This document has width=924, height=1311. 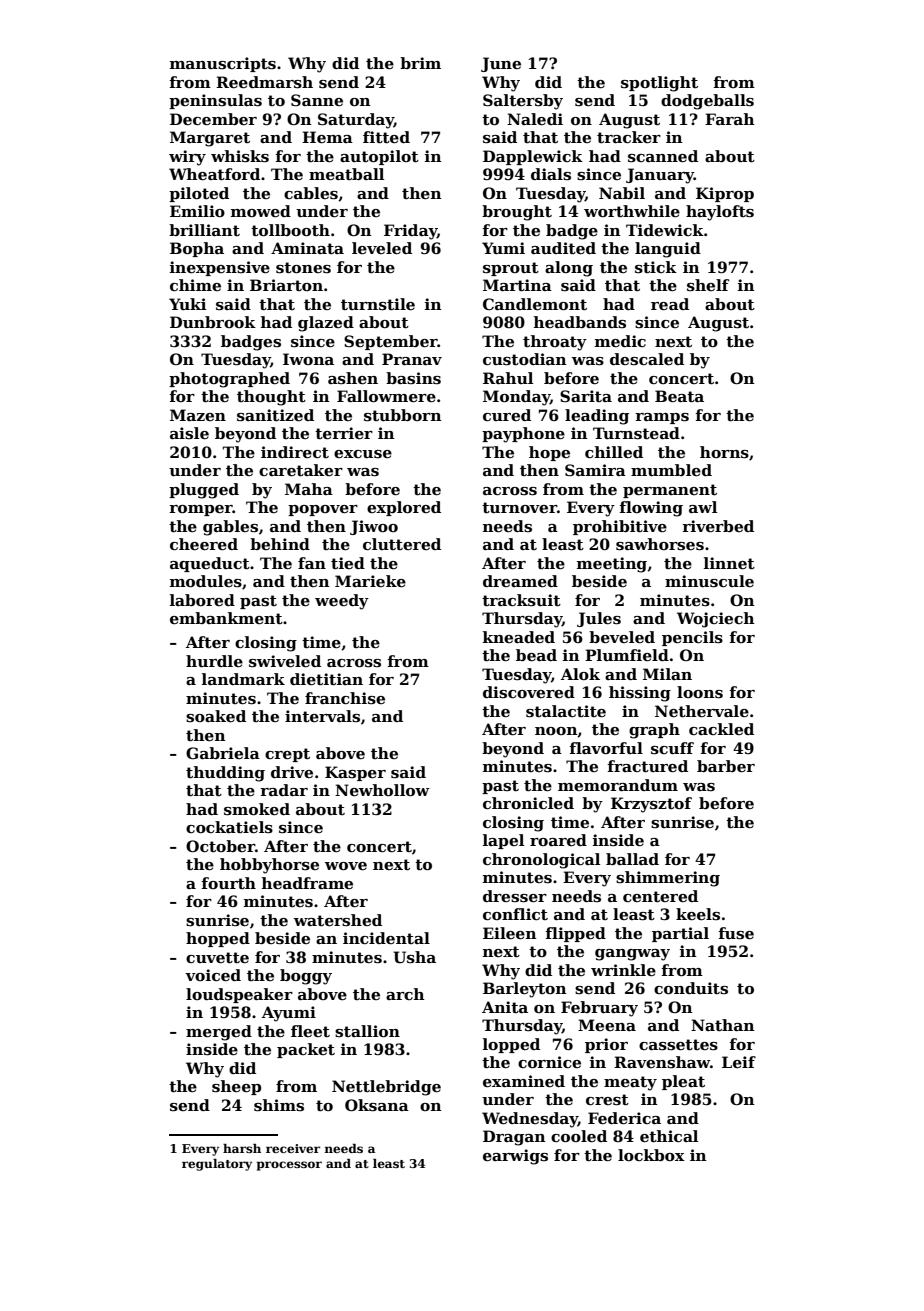 I want to click on Nathan, so click(x=723, y=1025).
